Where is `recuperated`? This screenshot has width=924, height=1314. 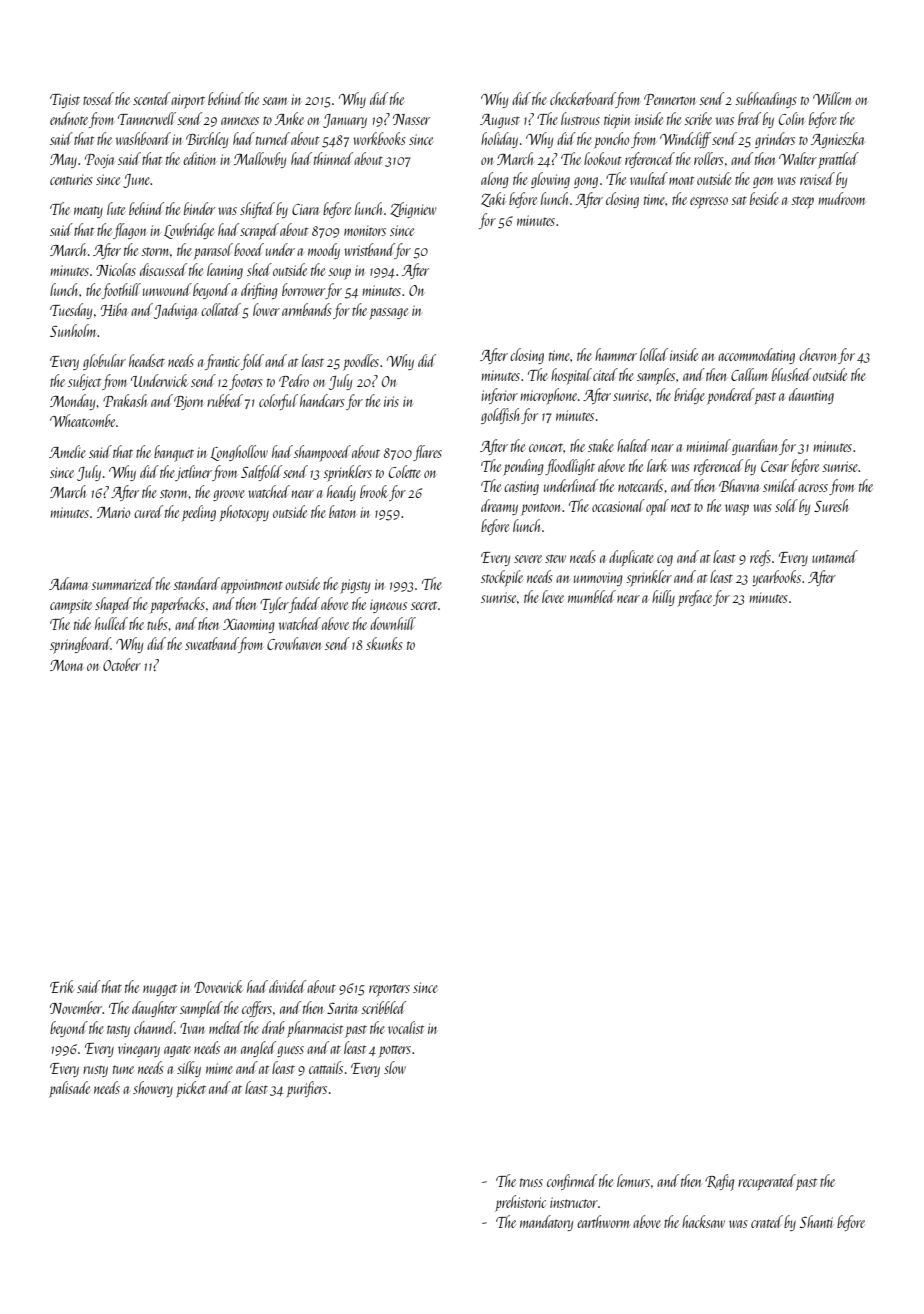
recuperated is located at coordinates (767, 1182).
